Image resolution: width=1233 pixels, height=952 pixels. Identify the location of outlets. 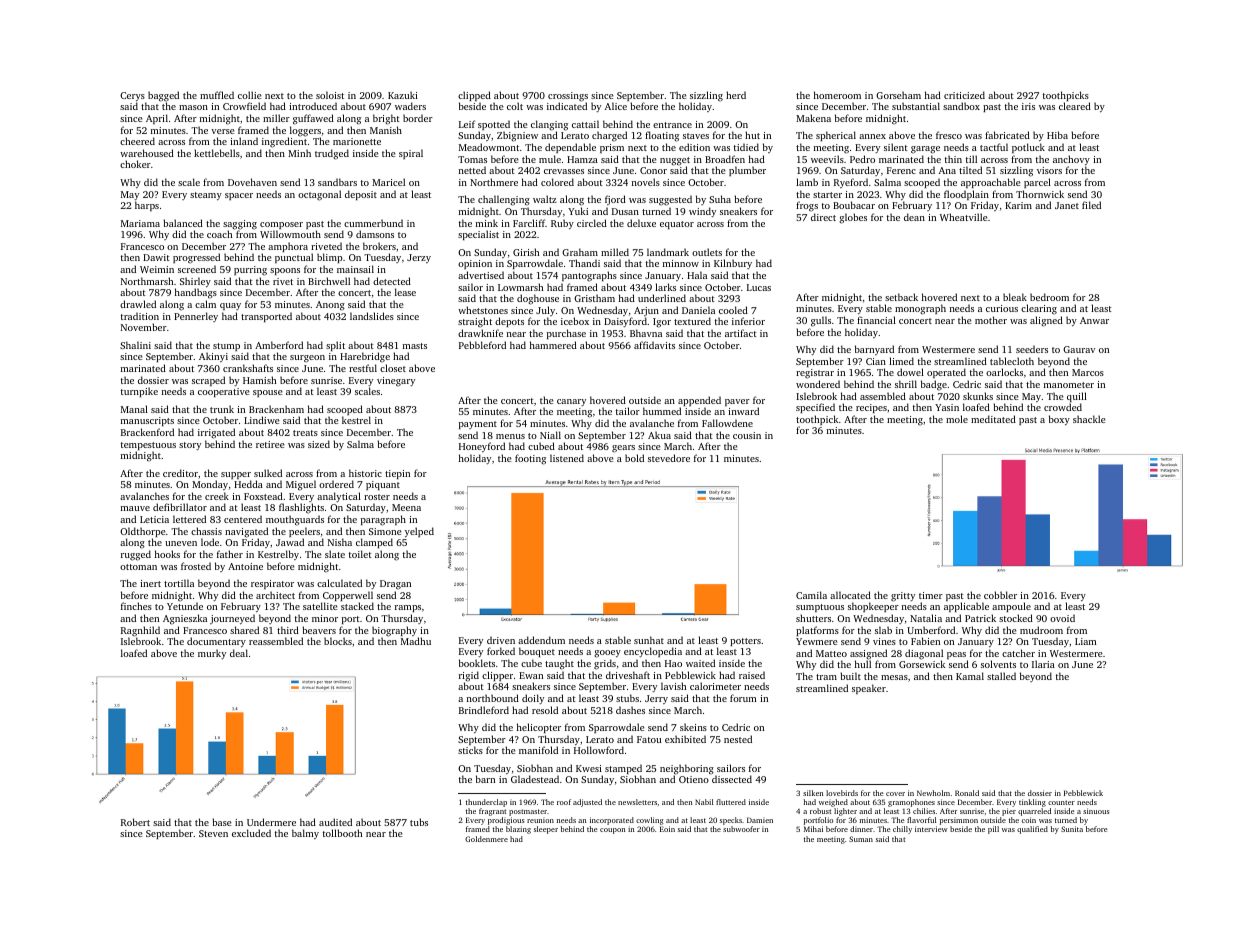
(707, 252).
